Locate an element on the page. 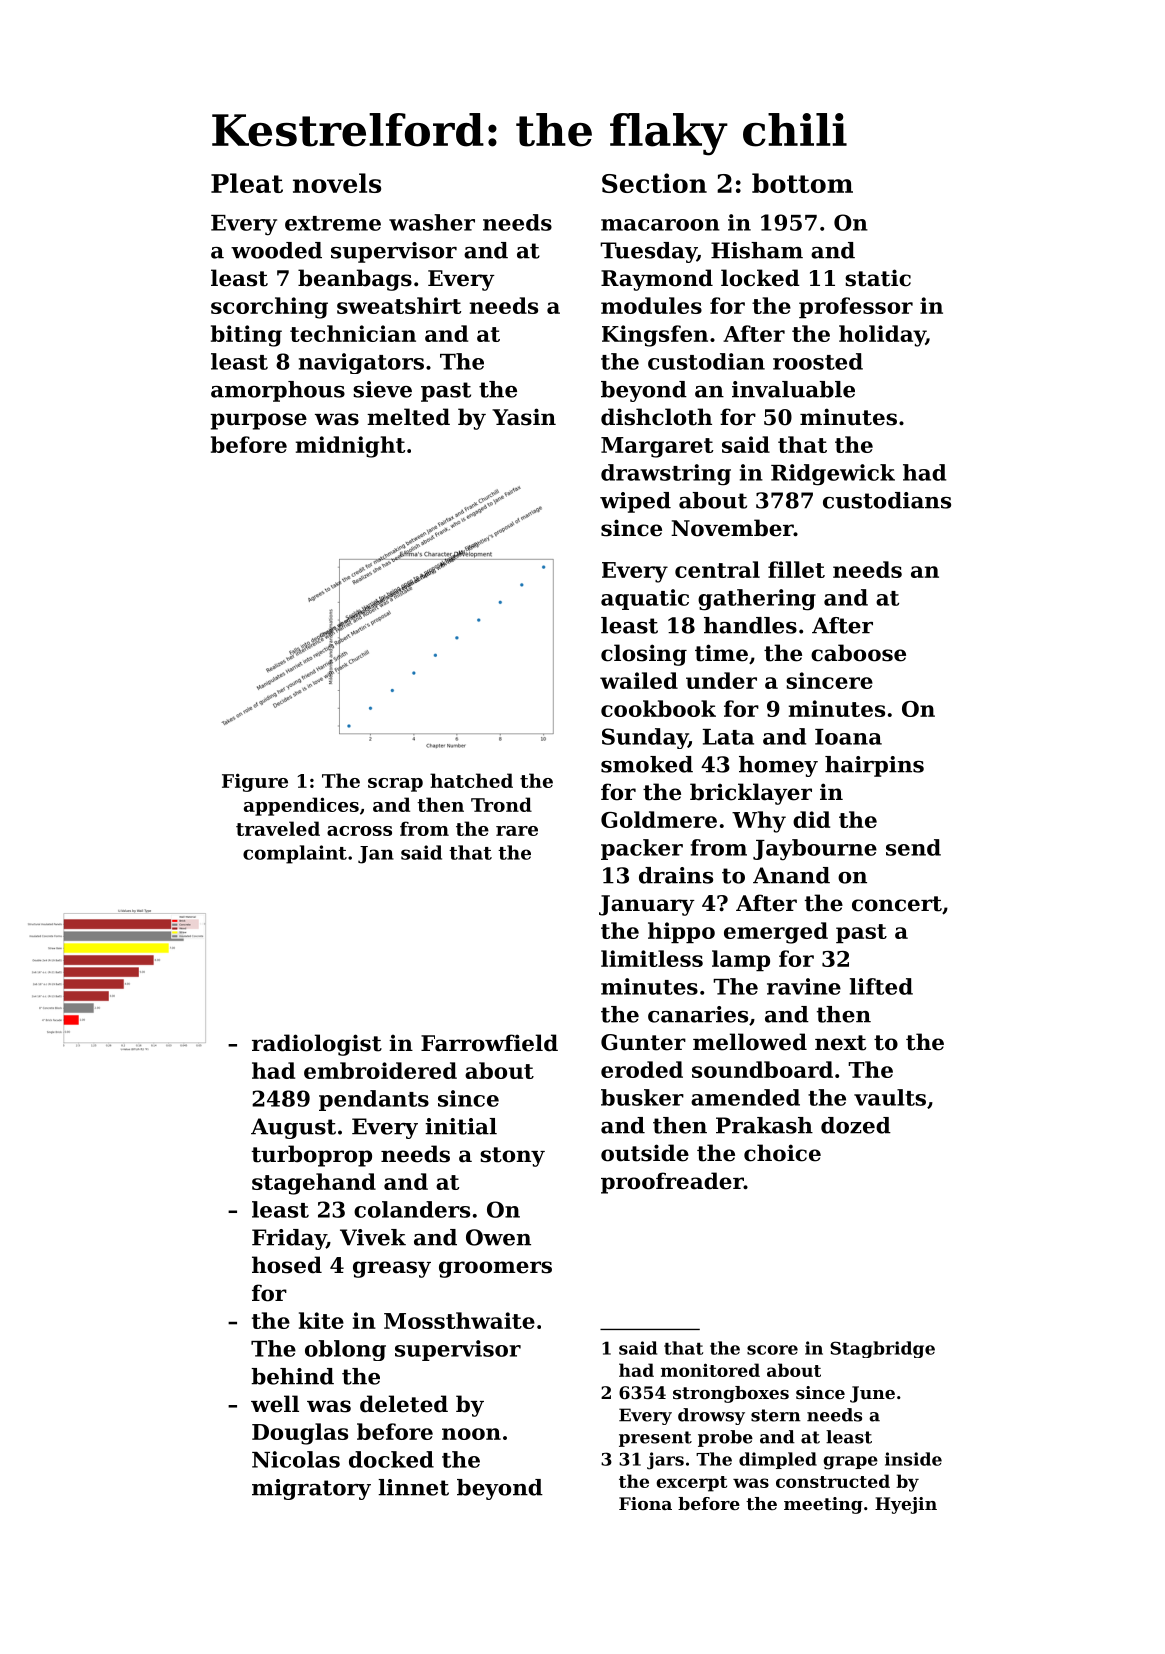 This document has height=1654, width=1165. complaint is located at coordinates (295, 854).
